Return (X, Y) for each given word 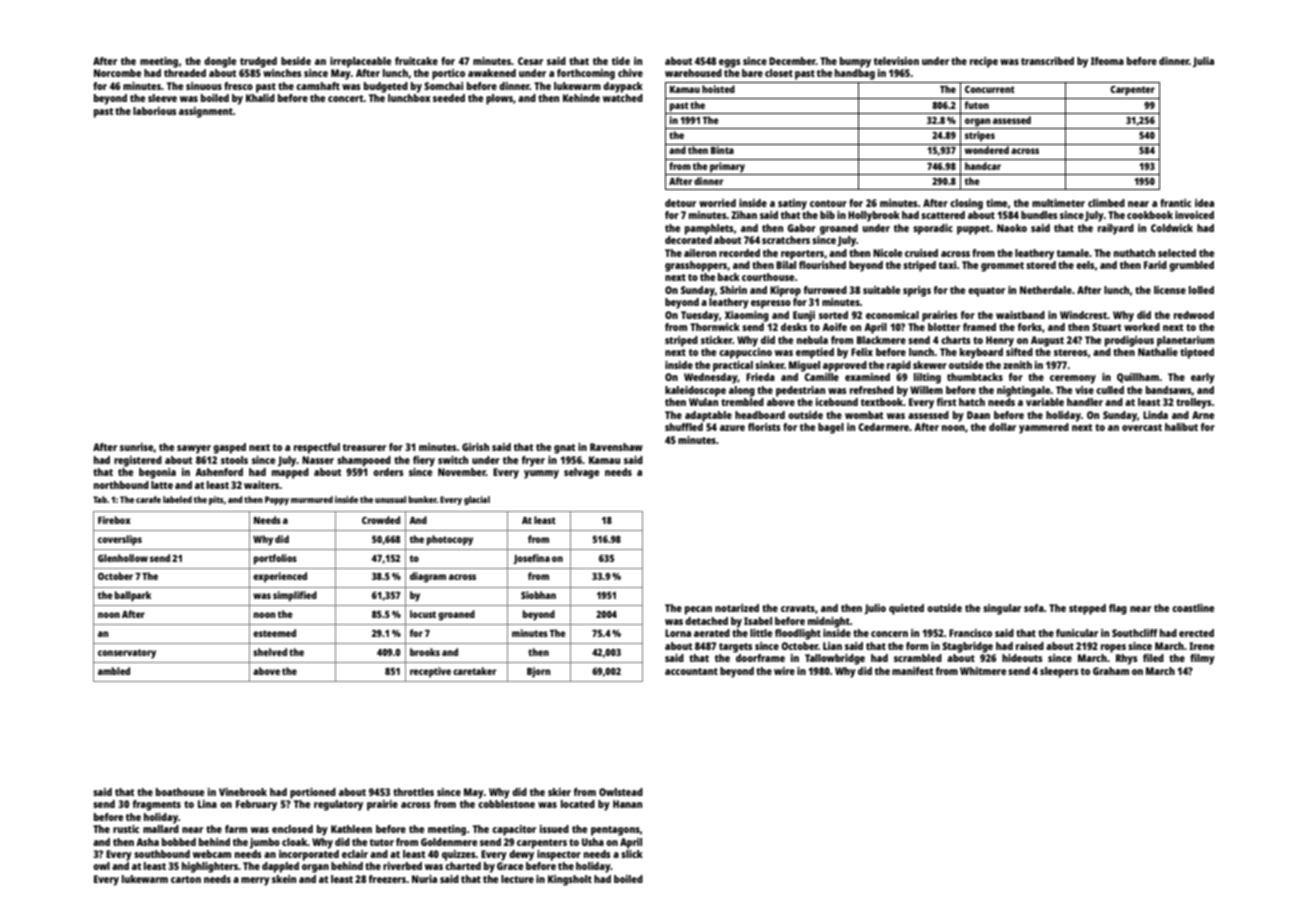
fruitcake (416, 61)
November (462, 472)
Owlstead (621, 792)
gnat (564, 449)
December (792, 61)
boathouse (180, 792)
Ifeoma (1107, 61)
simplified (295, 596)
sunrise (137, 447)
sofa (1034, 608)
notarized (737, 608)
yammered (1044, 428)
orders (388, 472)
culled (1110, 390)
